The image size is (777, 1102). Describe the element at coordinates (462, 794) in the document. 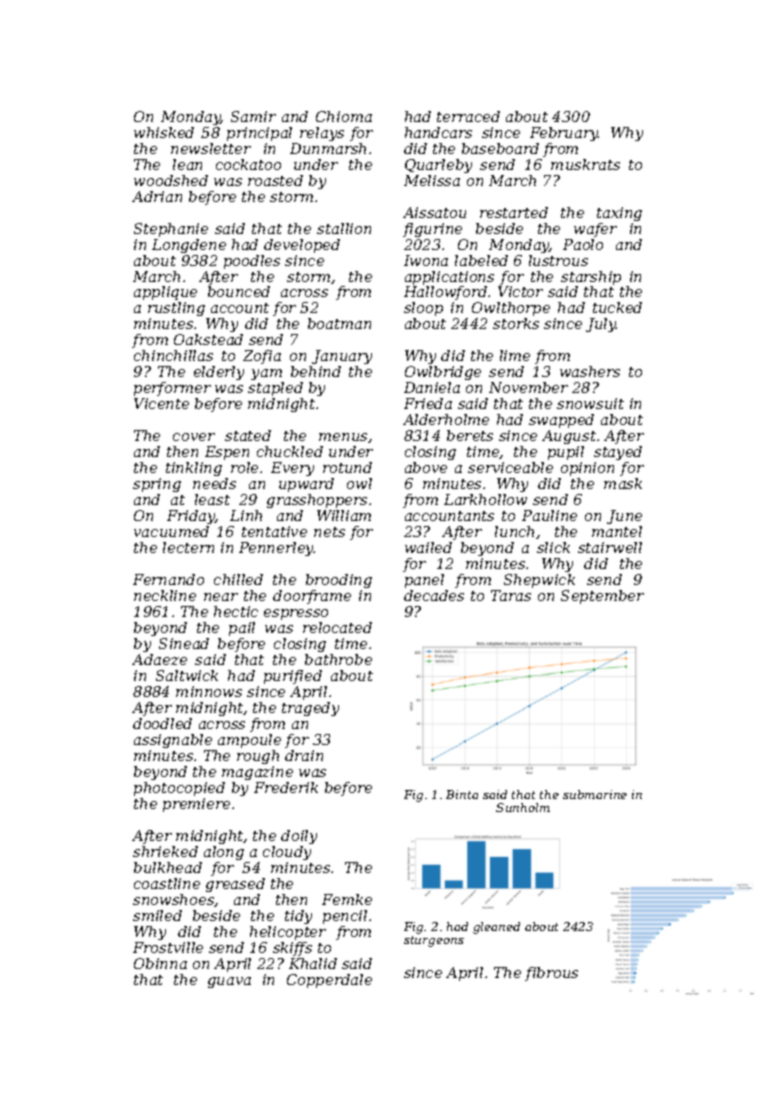

I see `Binta` at that location.
